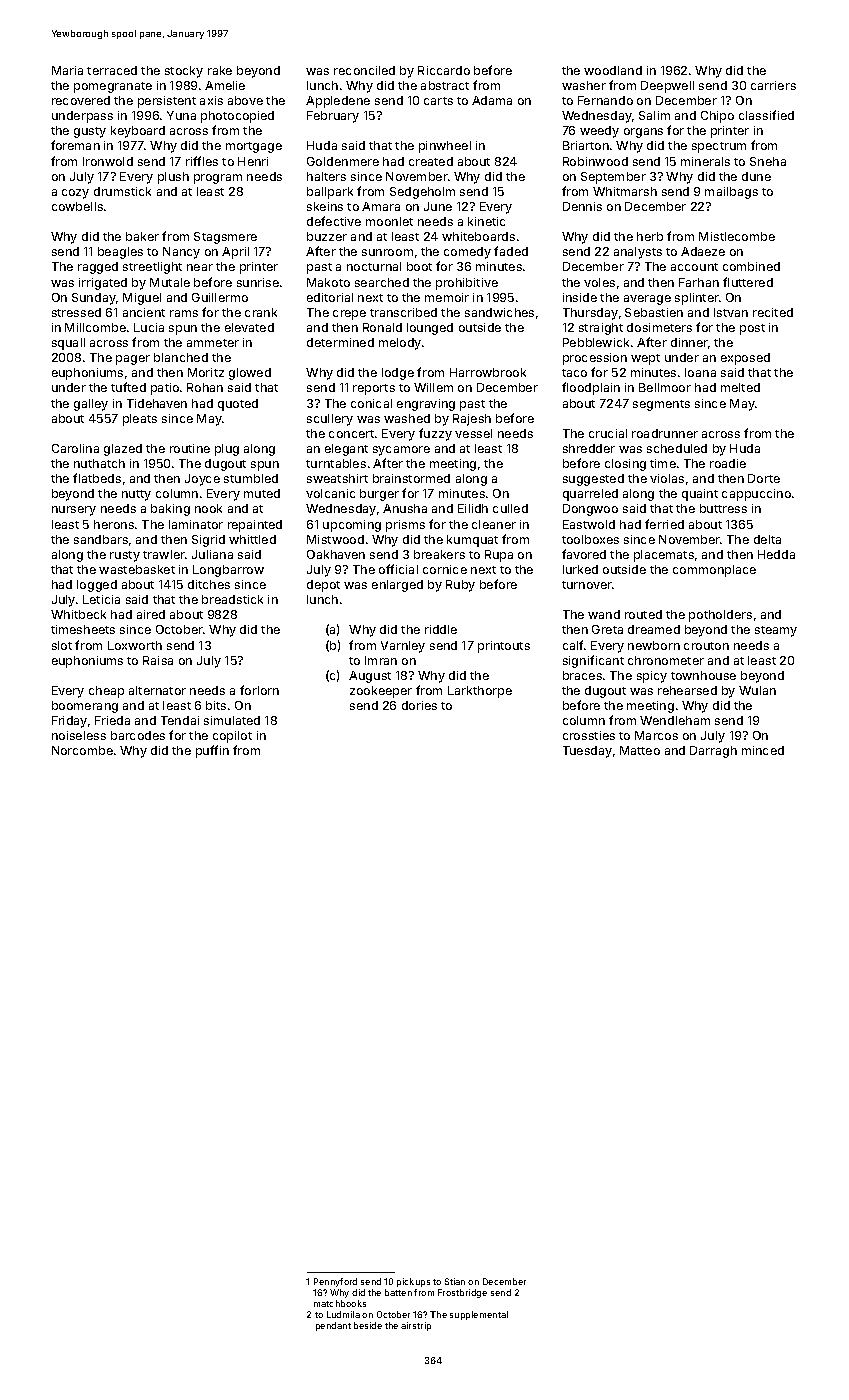  What do you see at coordinates (455, 1281) in the document?
I see `Stian` at bounding box center [455, 1281].
